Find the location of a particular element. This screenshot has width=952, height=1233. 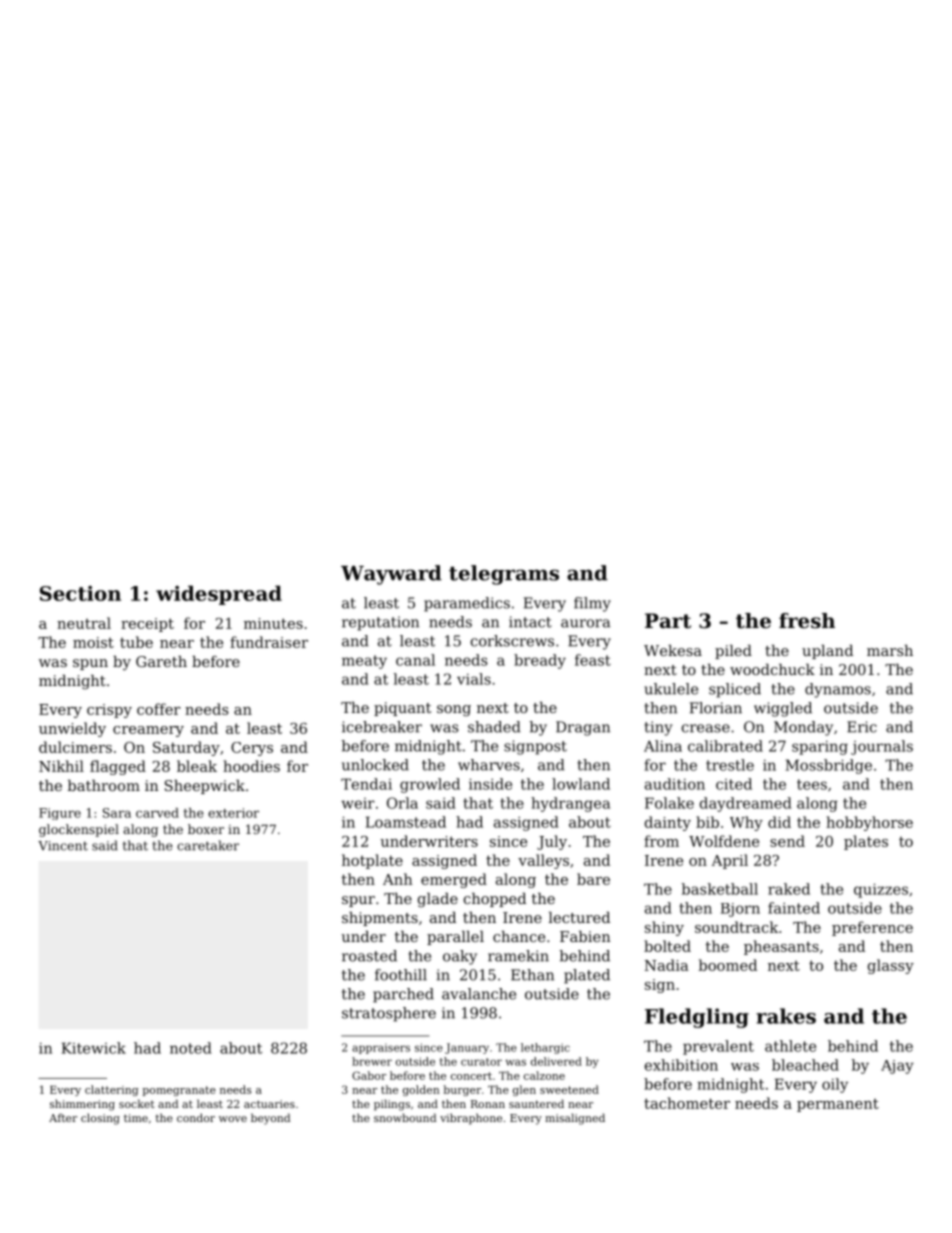

reputation is located at coordinates (380, 623).
